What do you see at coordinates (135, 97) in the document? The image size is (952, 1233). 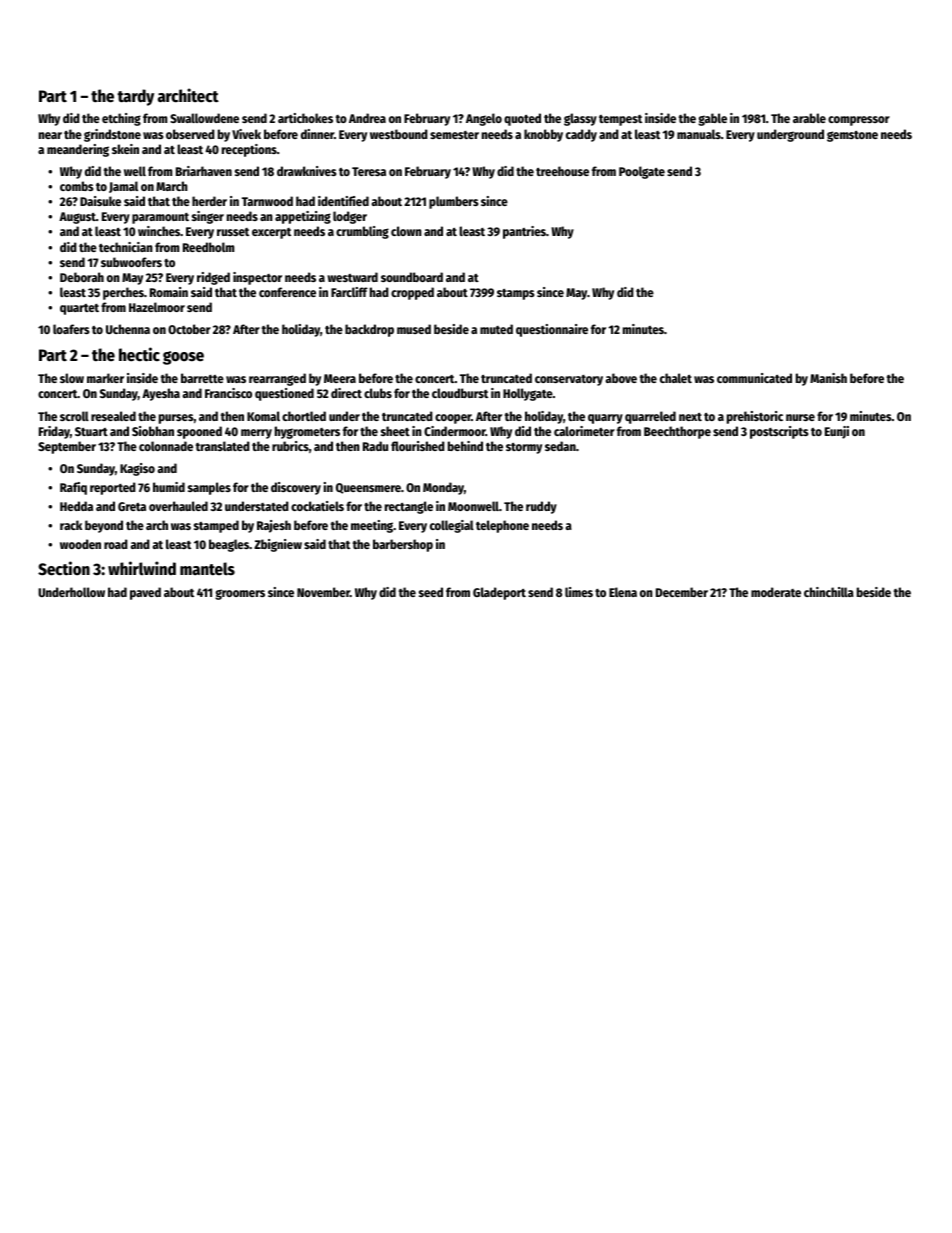 I see `tardy` at bounding box center [135, 97].
